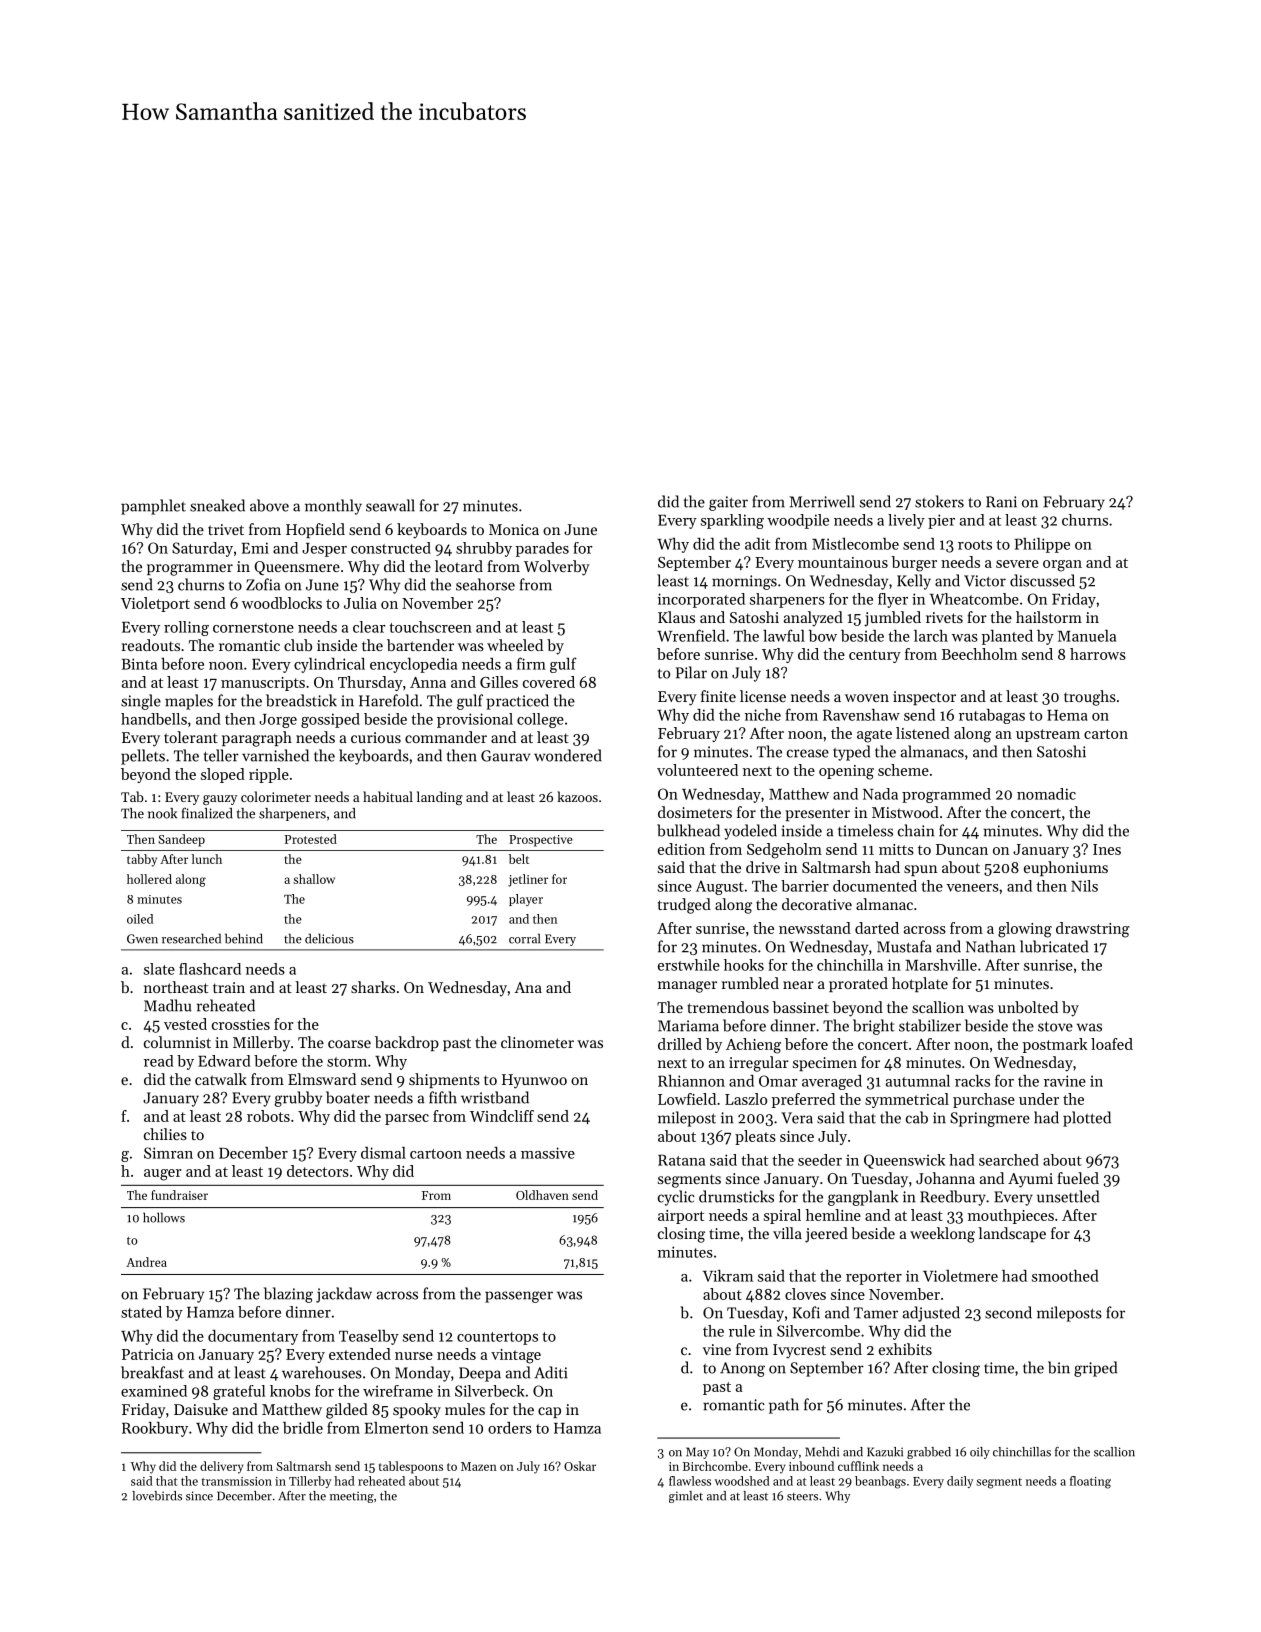  What do you see at coordinates (1068, 1196) in the image?
I see `unsettled` at bounding box center [1068, 1196].
